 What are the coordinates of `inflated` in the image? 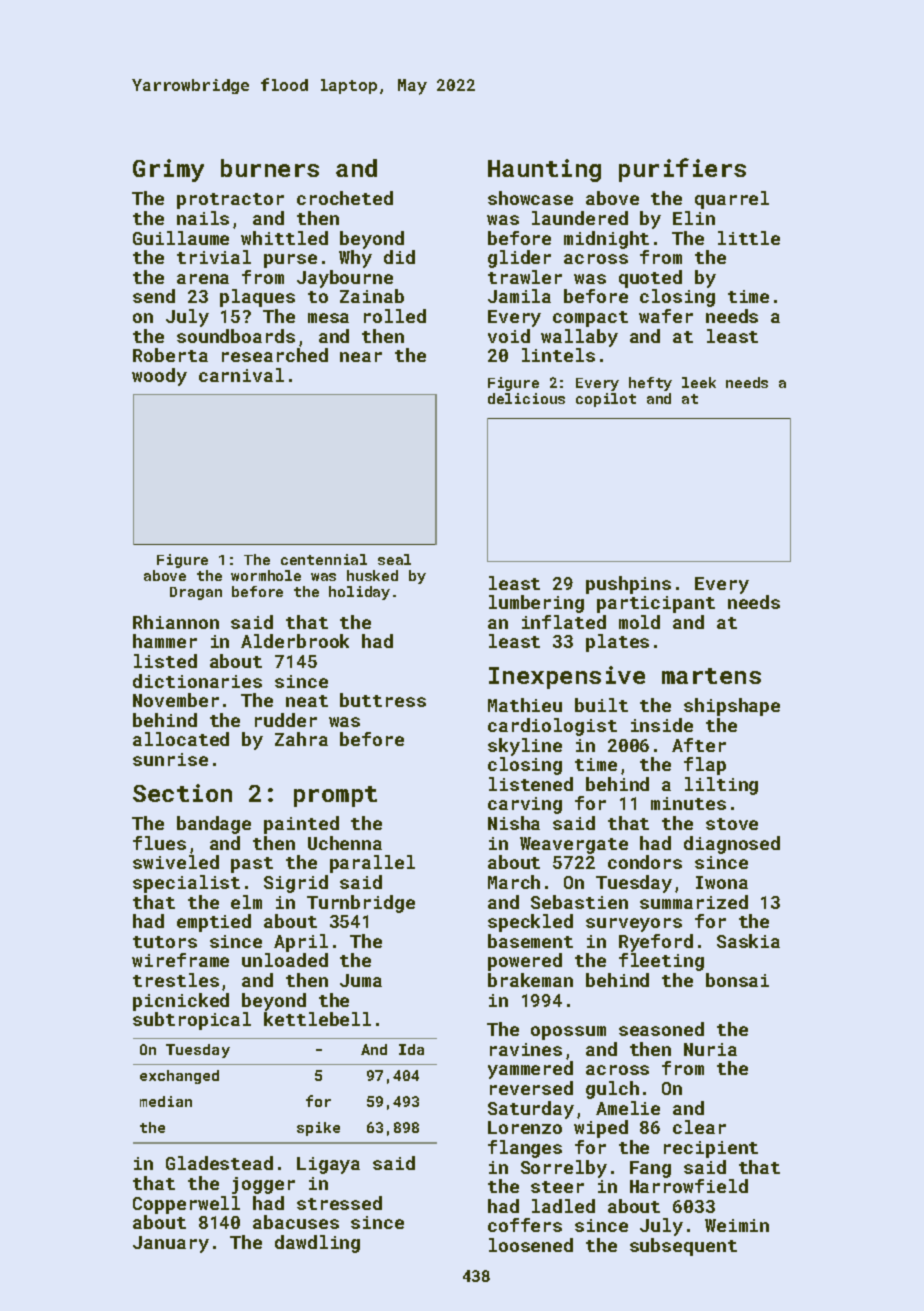 It's located at (564, 622).
